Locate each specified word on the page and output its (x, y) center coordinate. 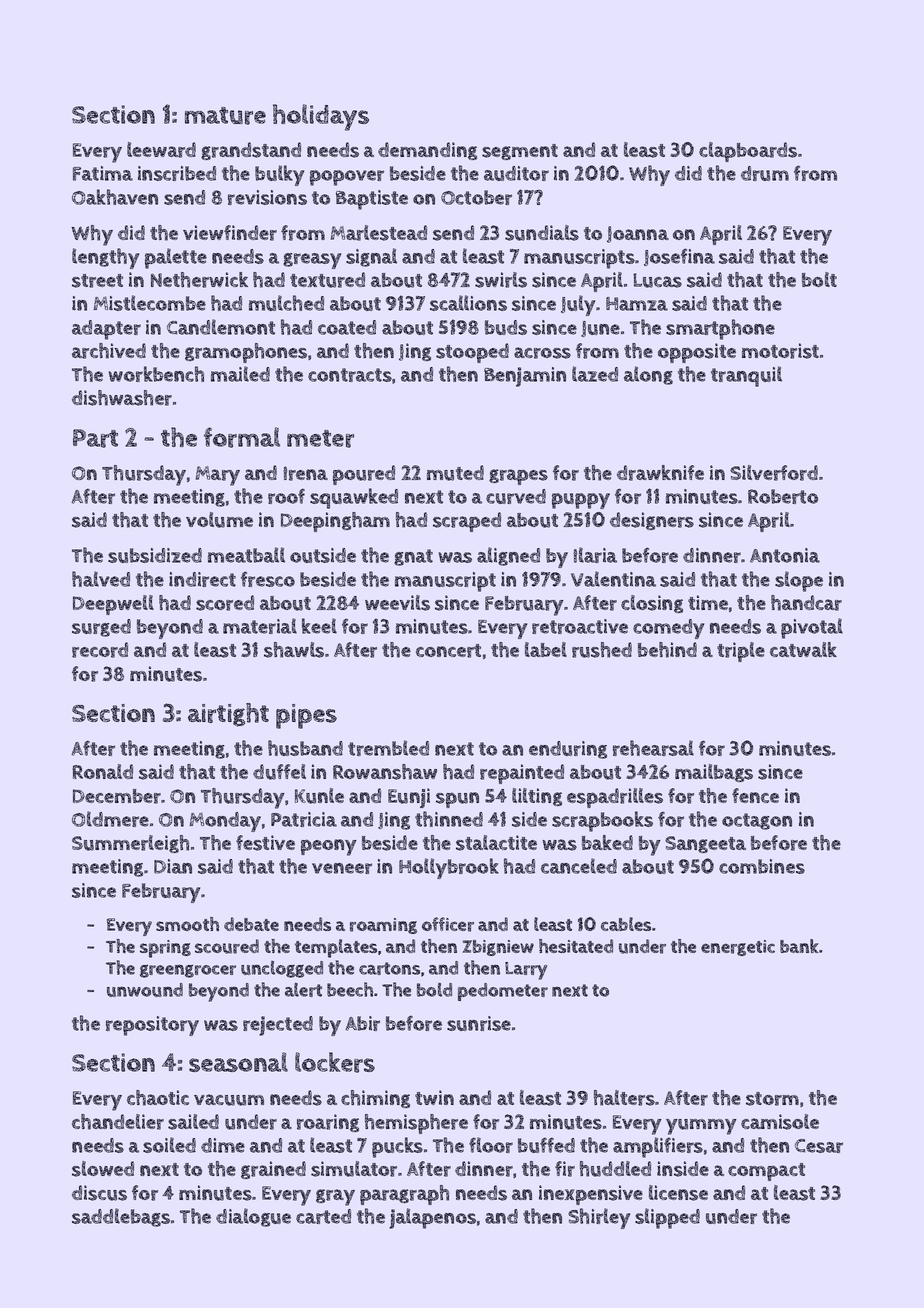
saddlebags (121, 1217)
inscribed (177, 173)
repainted (522, 774)
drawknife (660, 473)
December (117, 796)
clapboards (748, 152)
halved (101, 579)
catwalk (803, 649)
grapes (518, 477)
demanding (427, 151)
